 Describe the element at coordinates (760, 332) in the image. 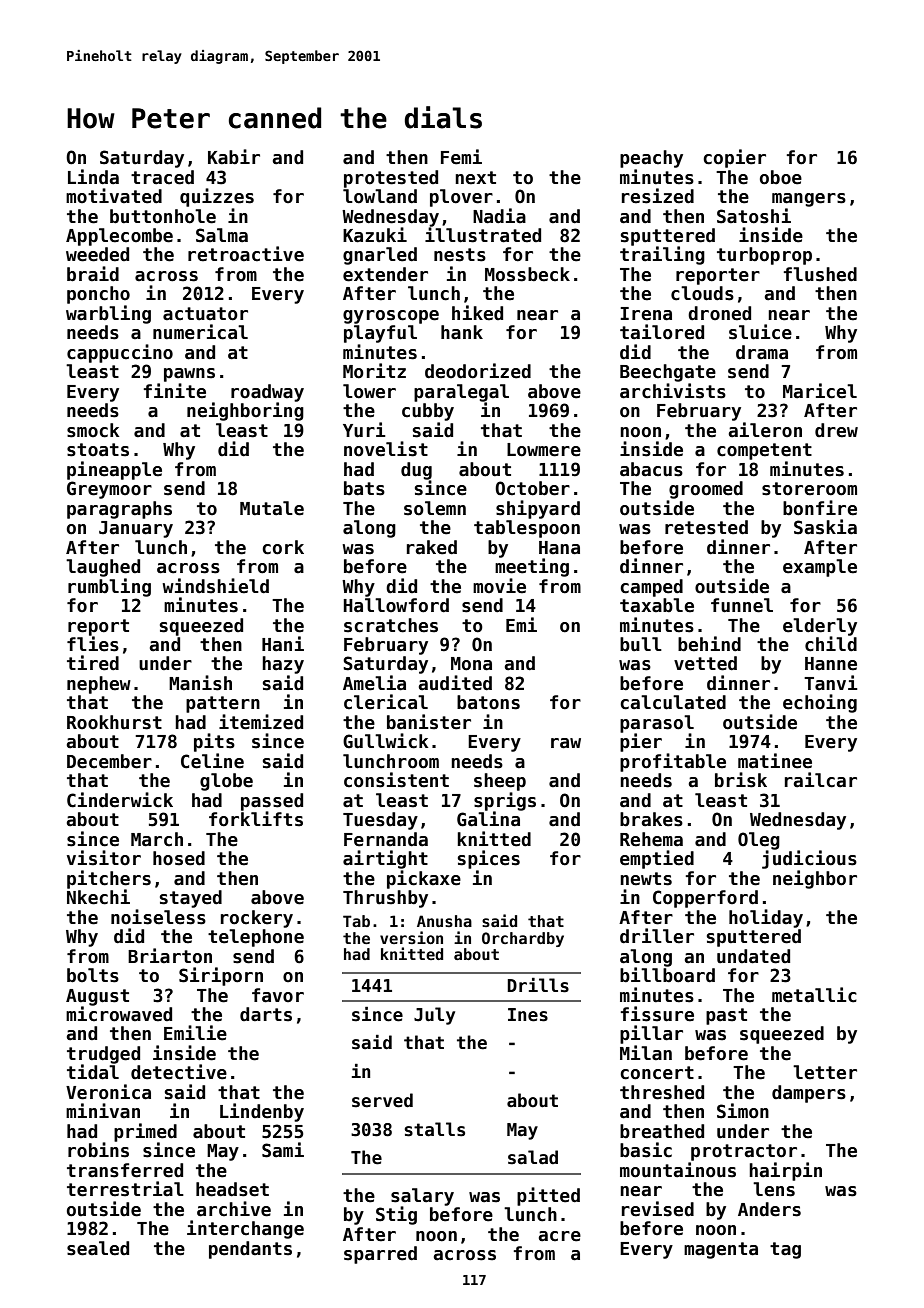

I see `sluice` at that location.
